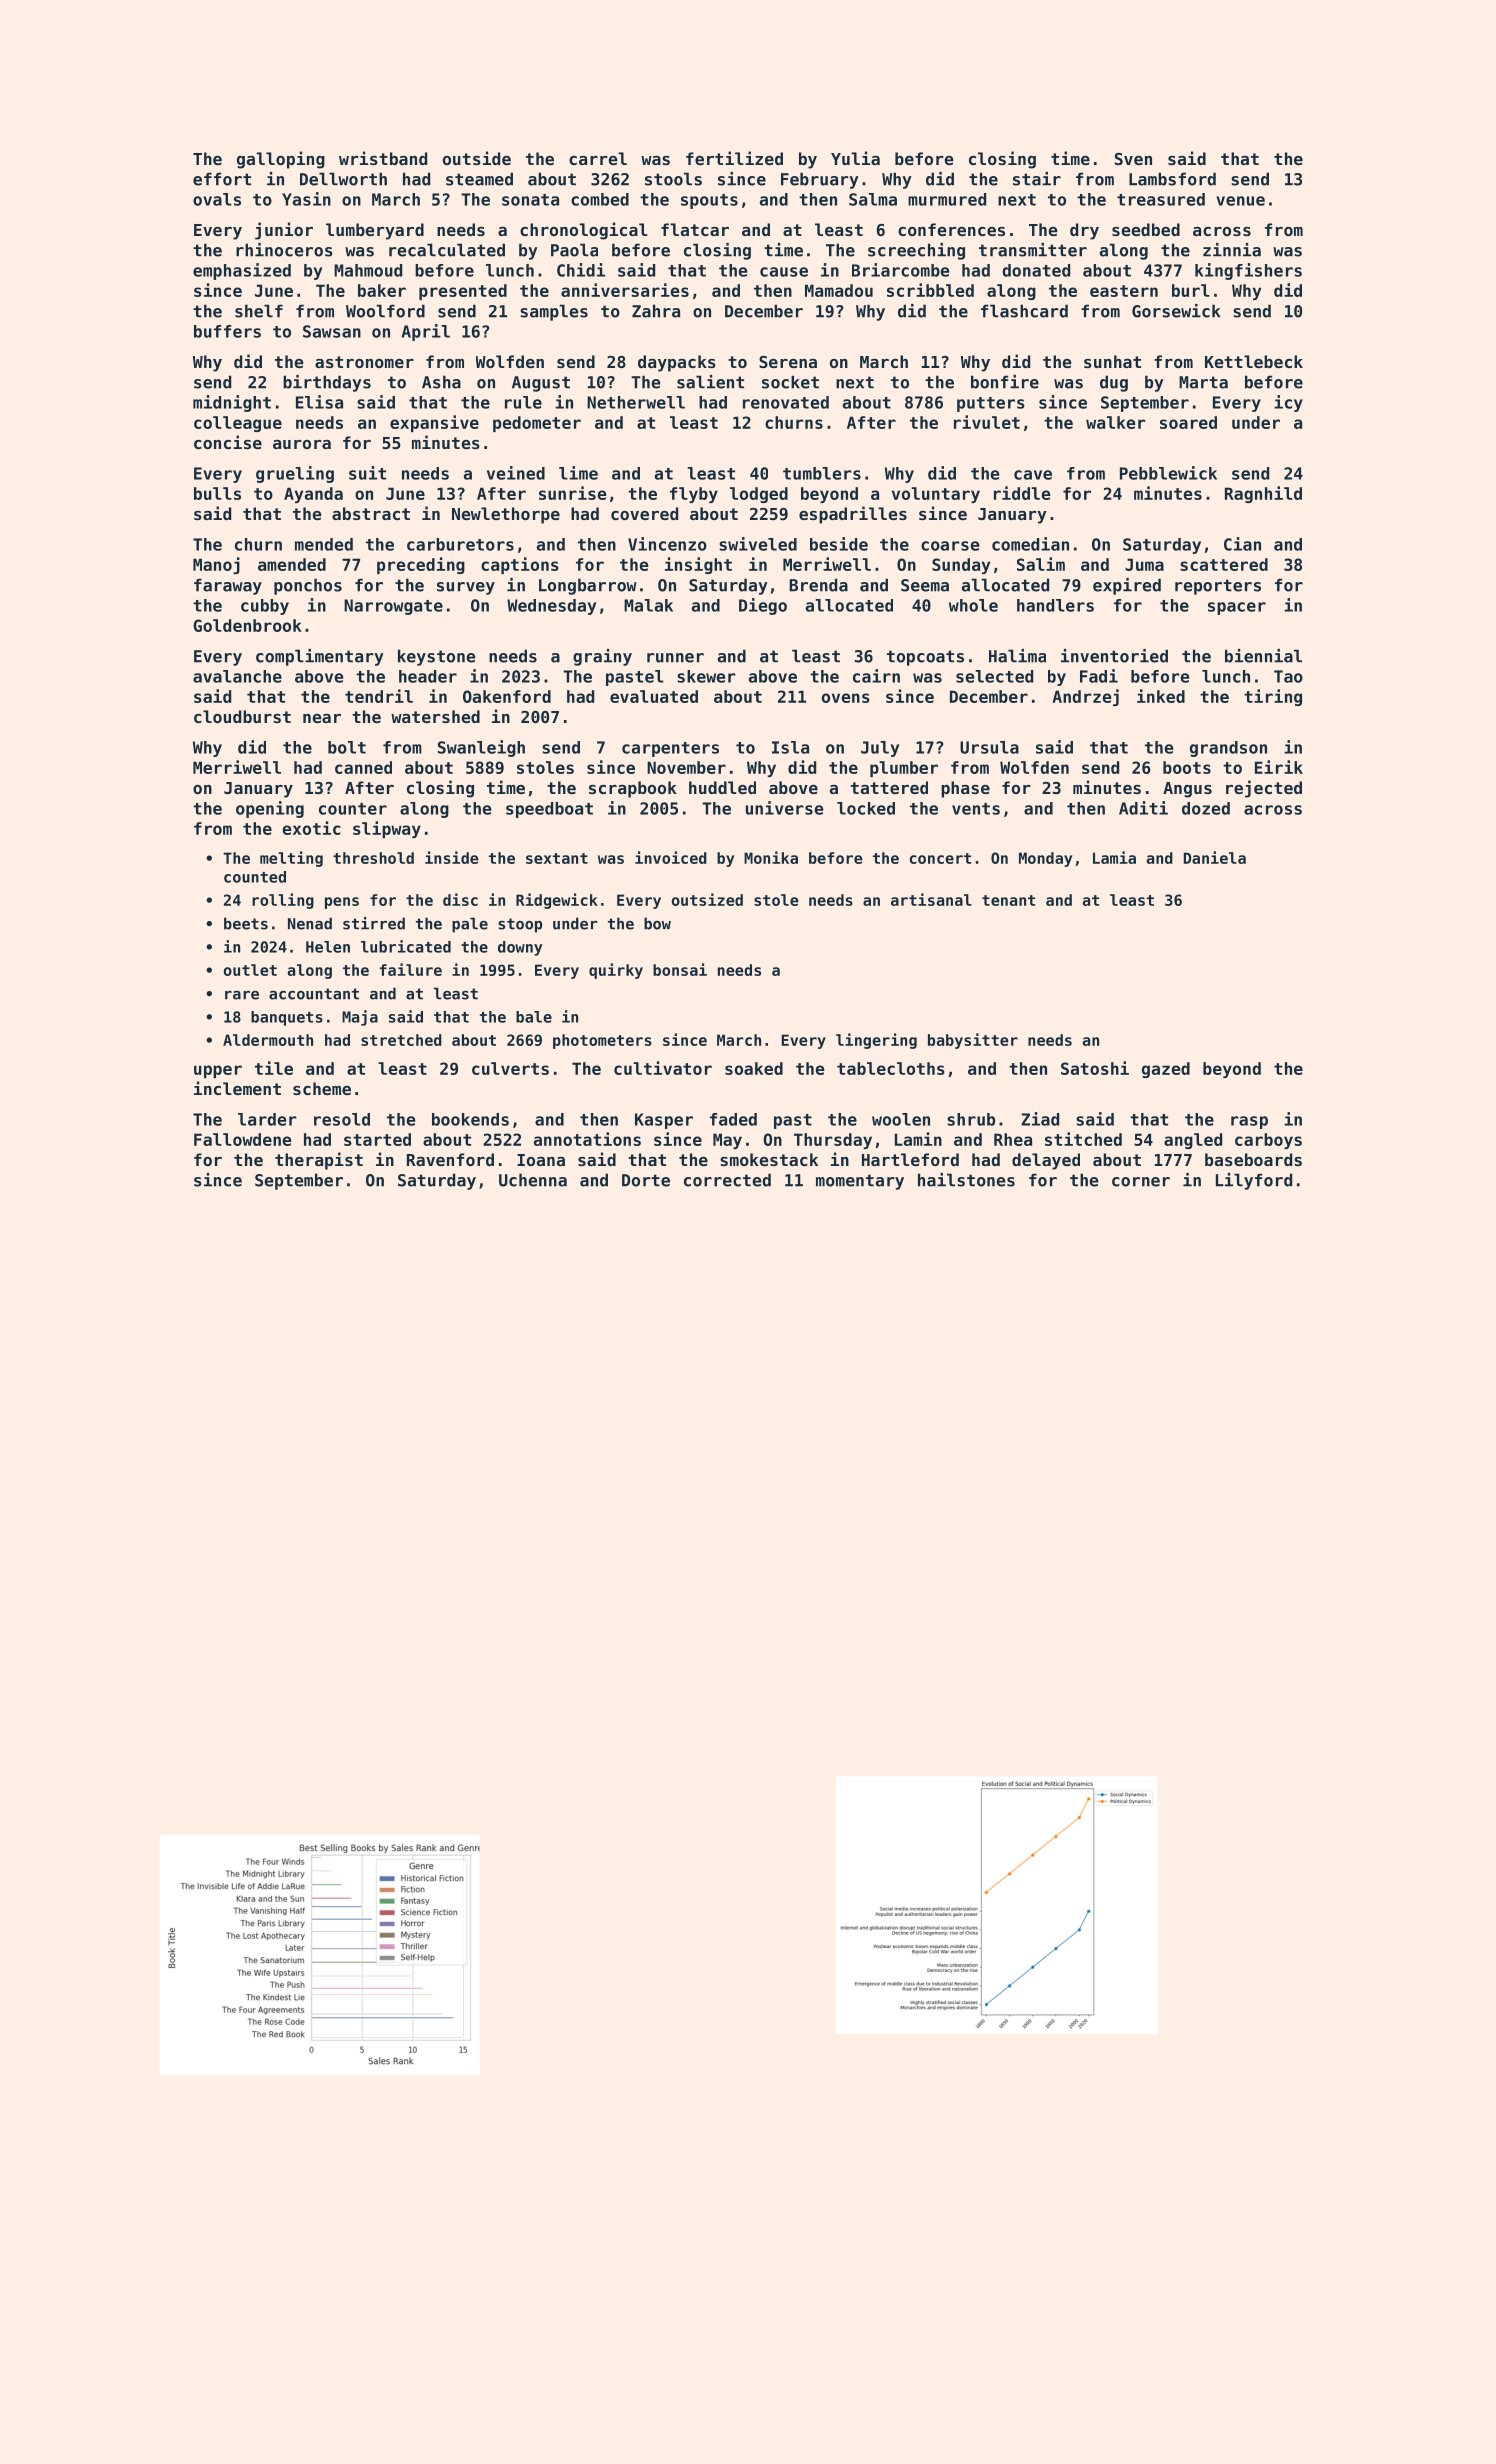 The height and width of the document is (2464, 1496). I want to click on tenant, so click(1008, 900).
